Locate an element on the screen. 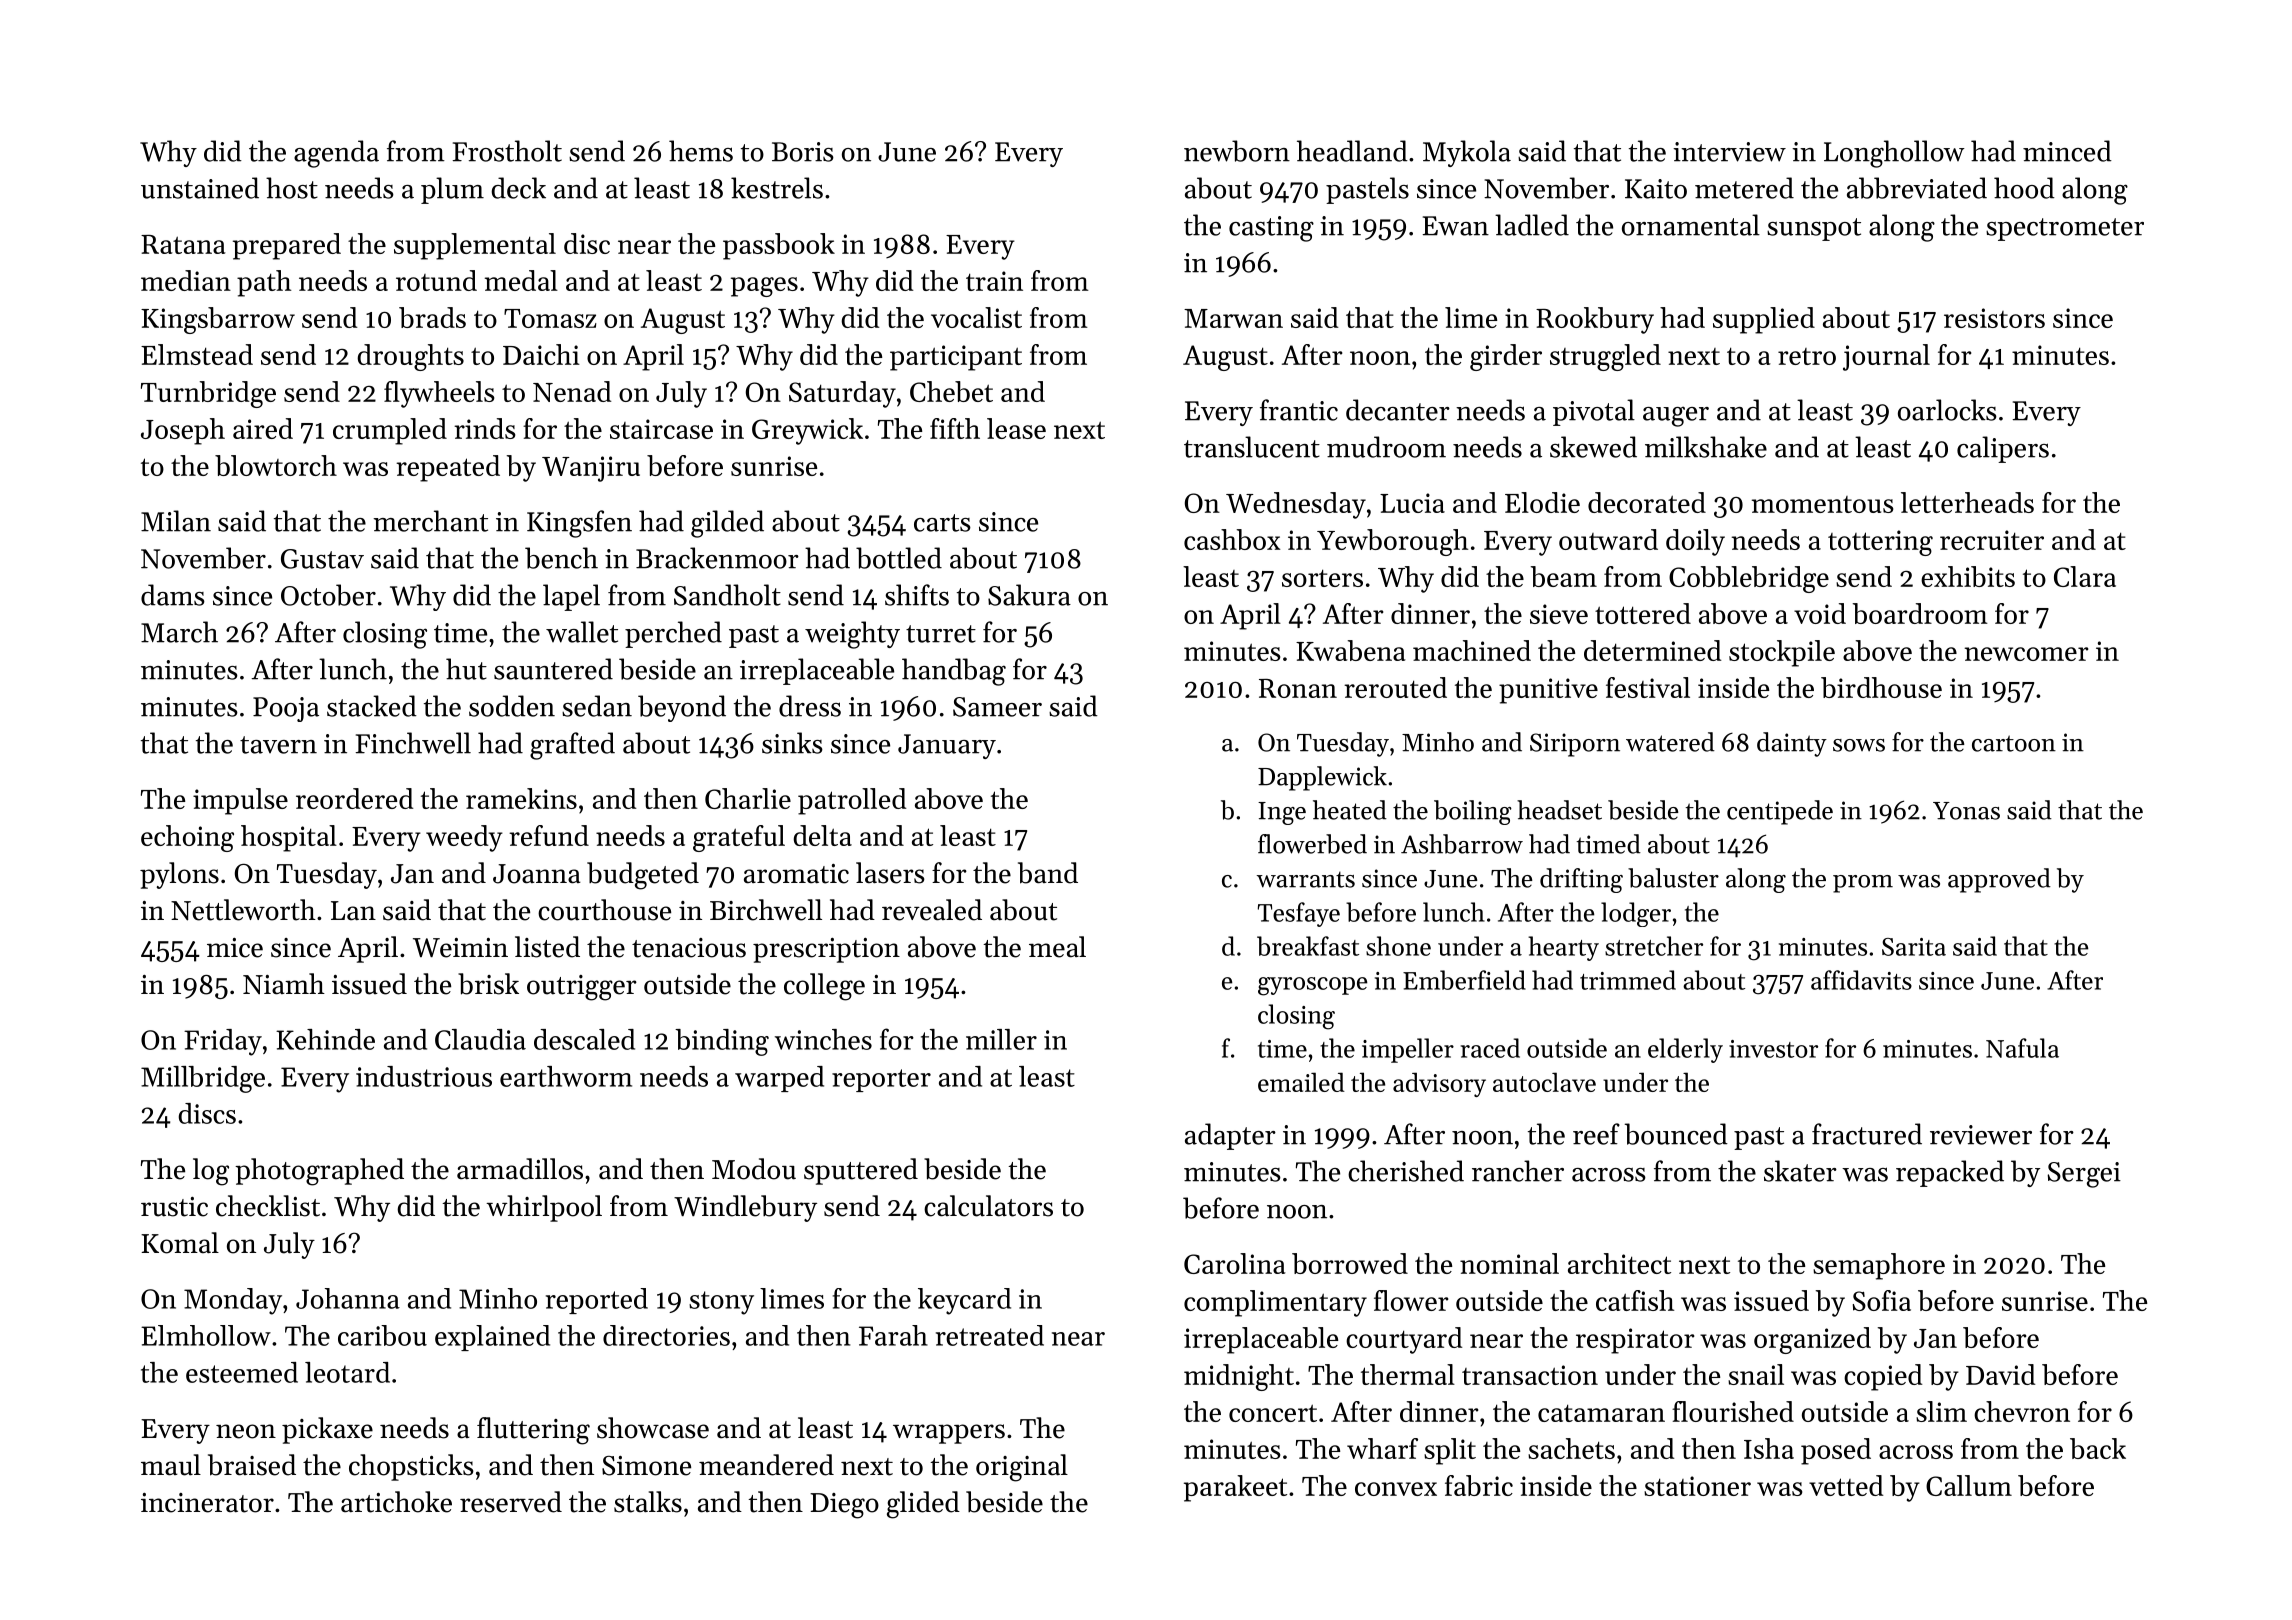 This screenshot has width=2292, height=1620. Elmstead is located at coordinates (197, 354).
